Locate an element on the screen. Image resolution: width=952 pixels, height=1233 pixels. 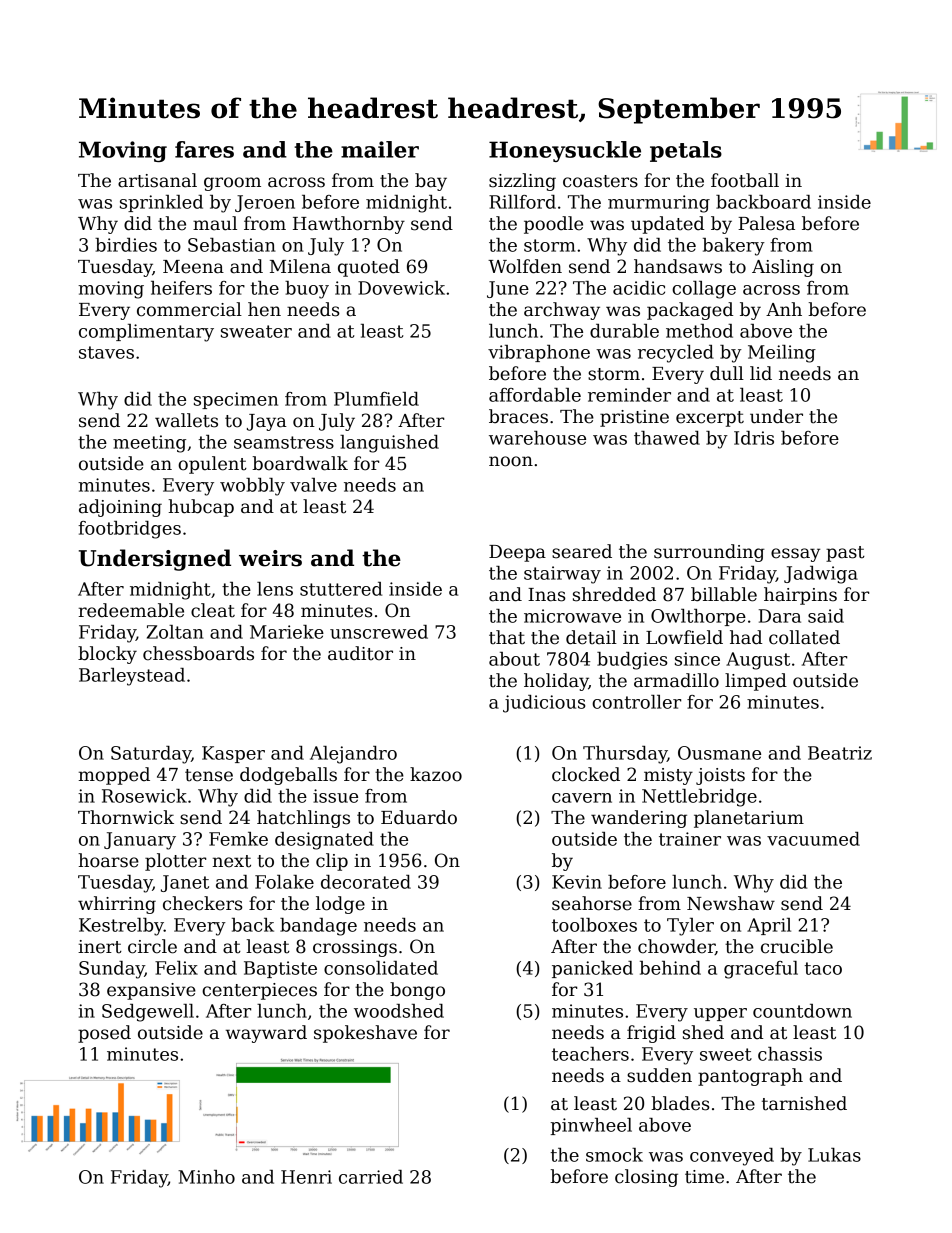
essay is located at coordinates (795, 555).
